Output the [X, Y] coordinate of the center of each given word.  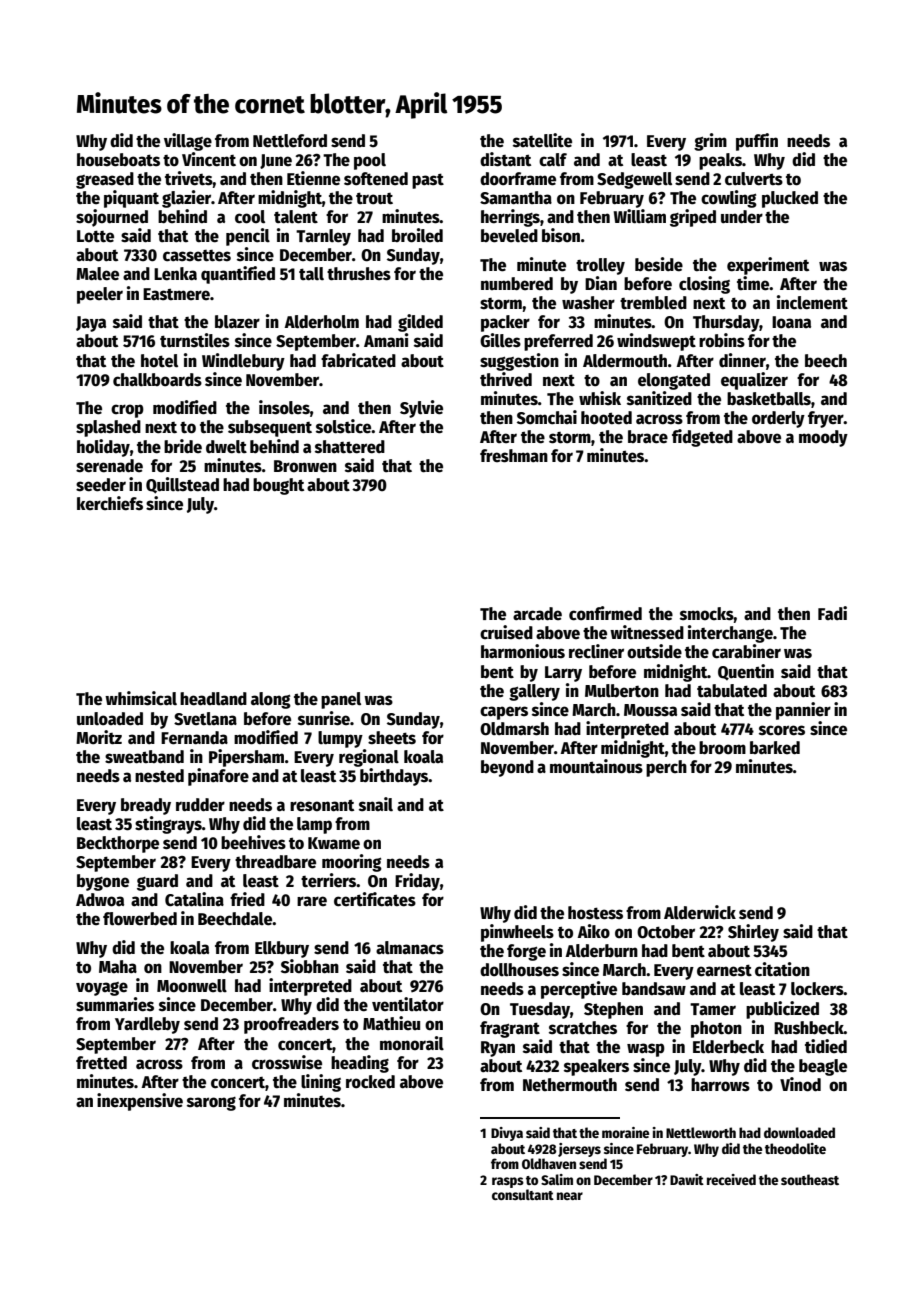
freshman [514, 456]
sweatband [144, 757]
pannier [803, 711]
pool [370, 161]
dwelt [226, 447]
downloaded [799, 1132]
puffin [757, 142]
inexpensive [140, 1102]
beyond [507, 768]
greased [105, 180]
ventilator [408, 1004]
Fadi [832, 613]
